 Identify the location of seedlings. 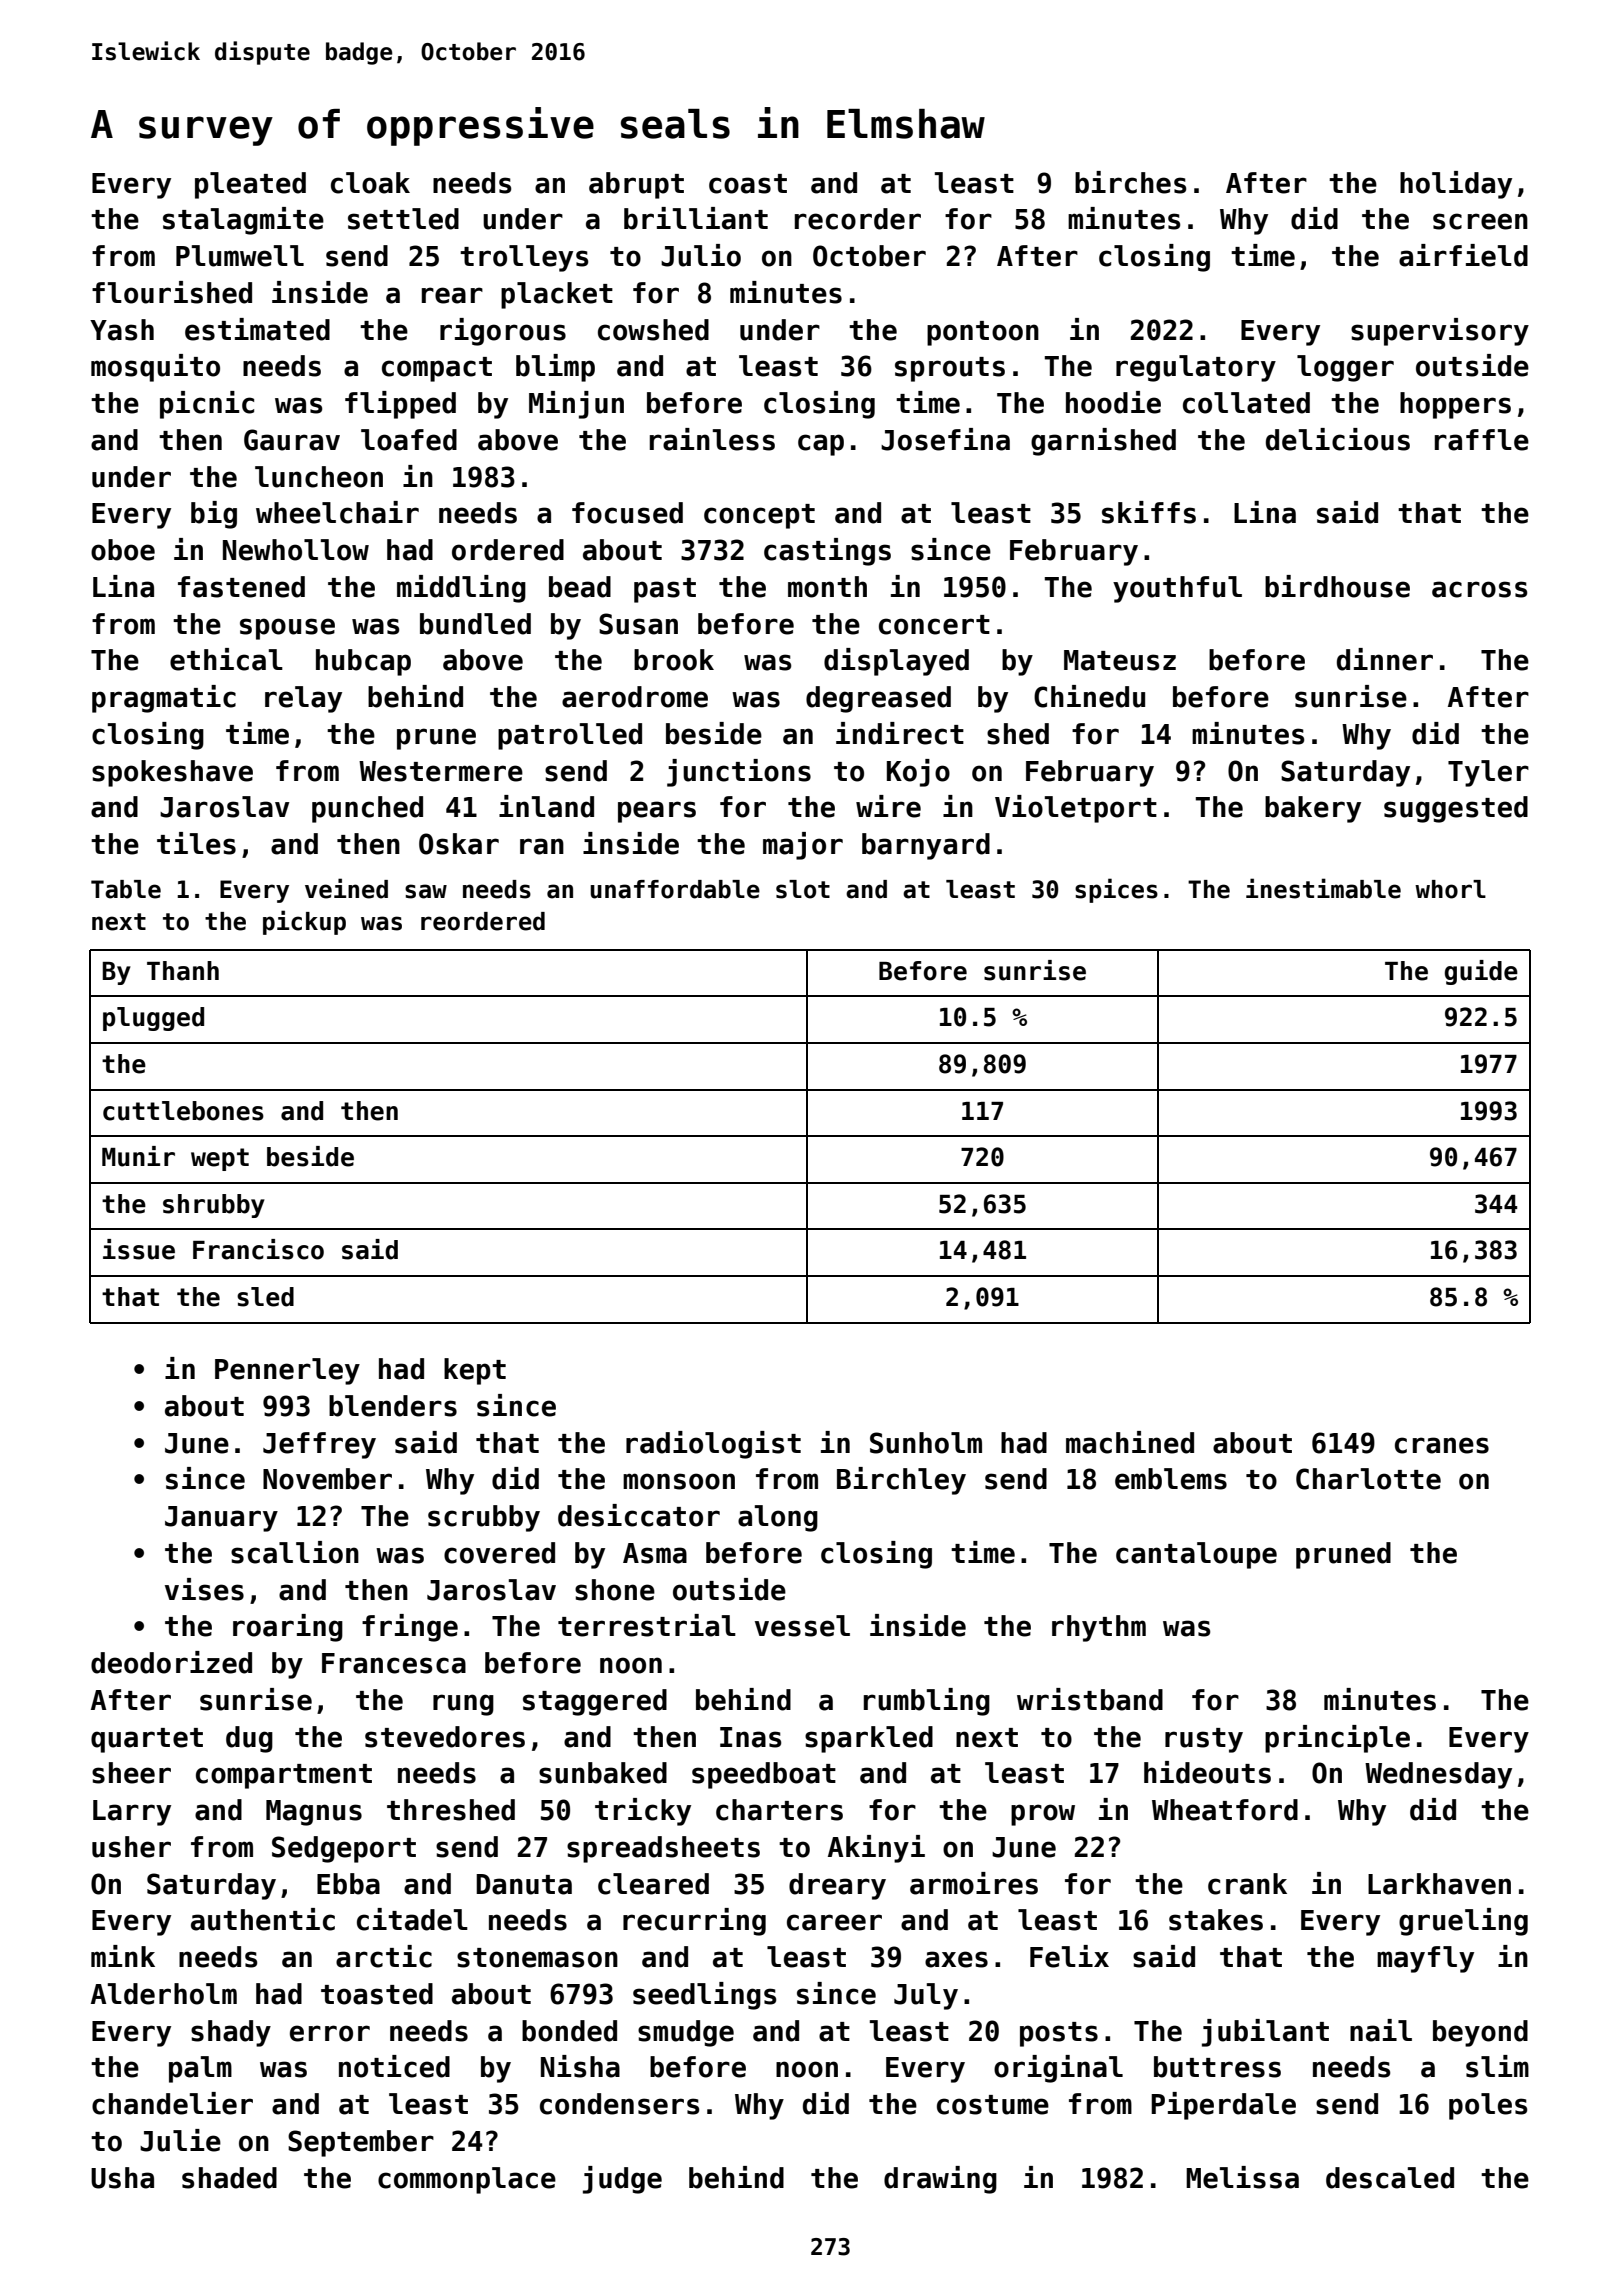
(704, 1996).
